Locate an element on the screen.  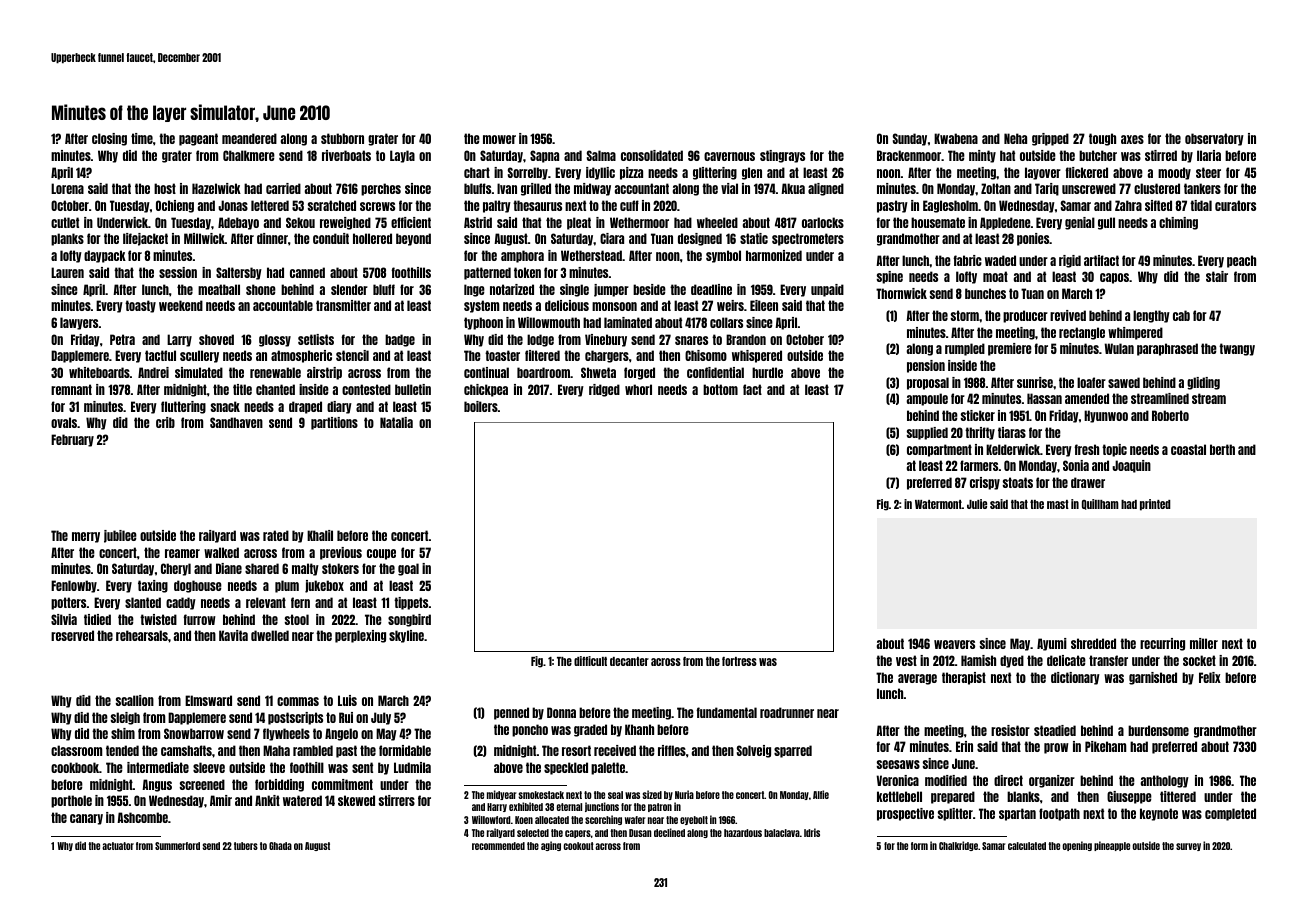
bottom is located at coordinates (720, 389).
